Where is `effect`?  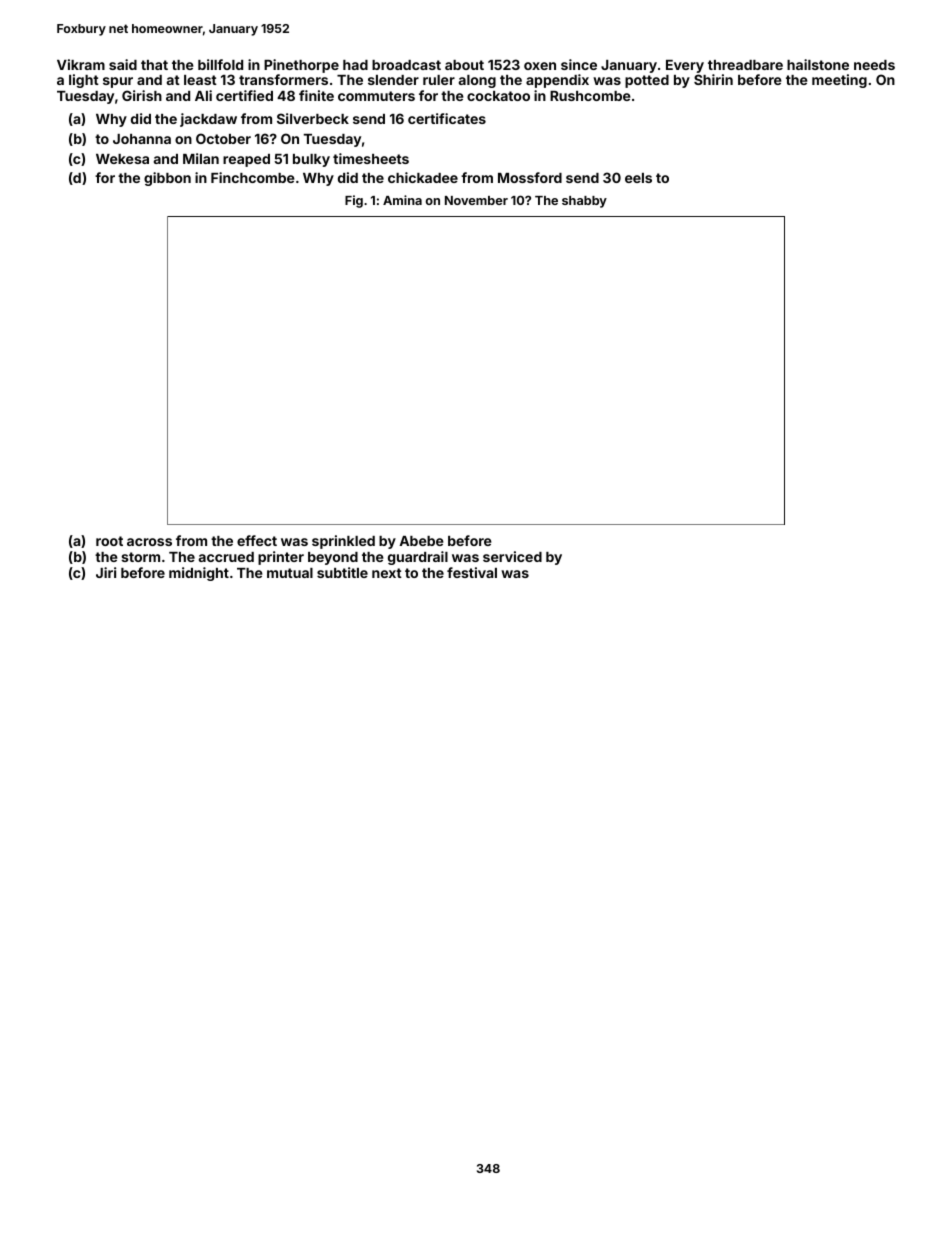 effect is located at coordinates (257, 540).
